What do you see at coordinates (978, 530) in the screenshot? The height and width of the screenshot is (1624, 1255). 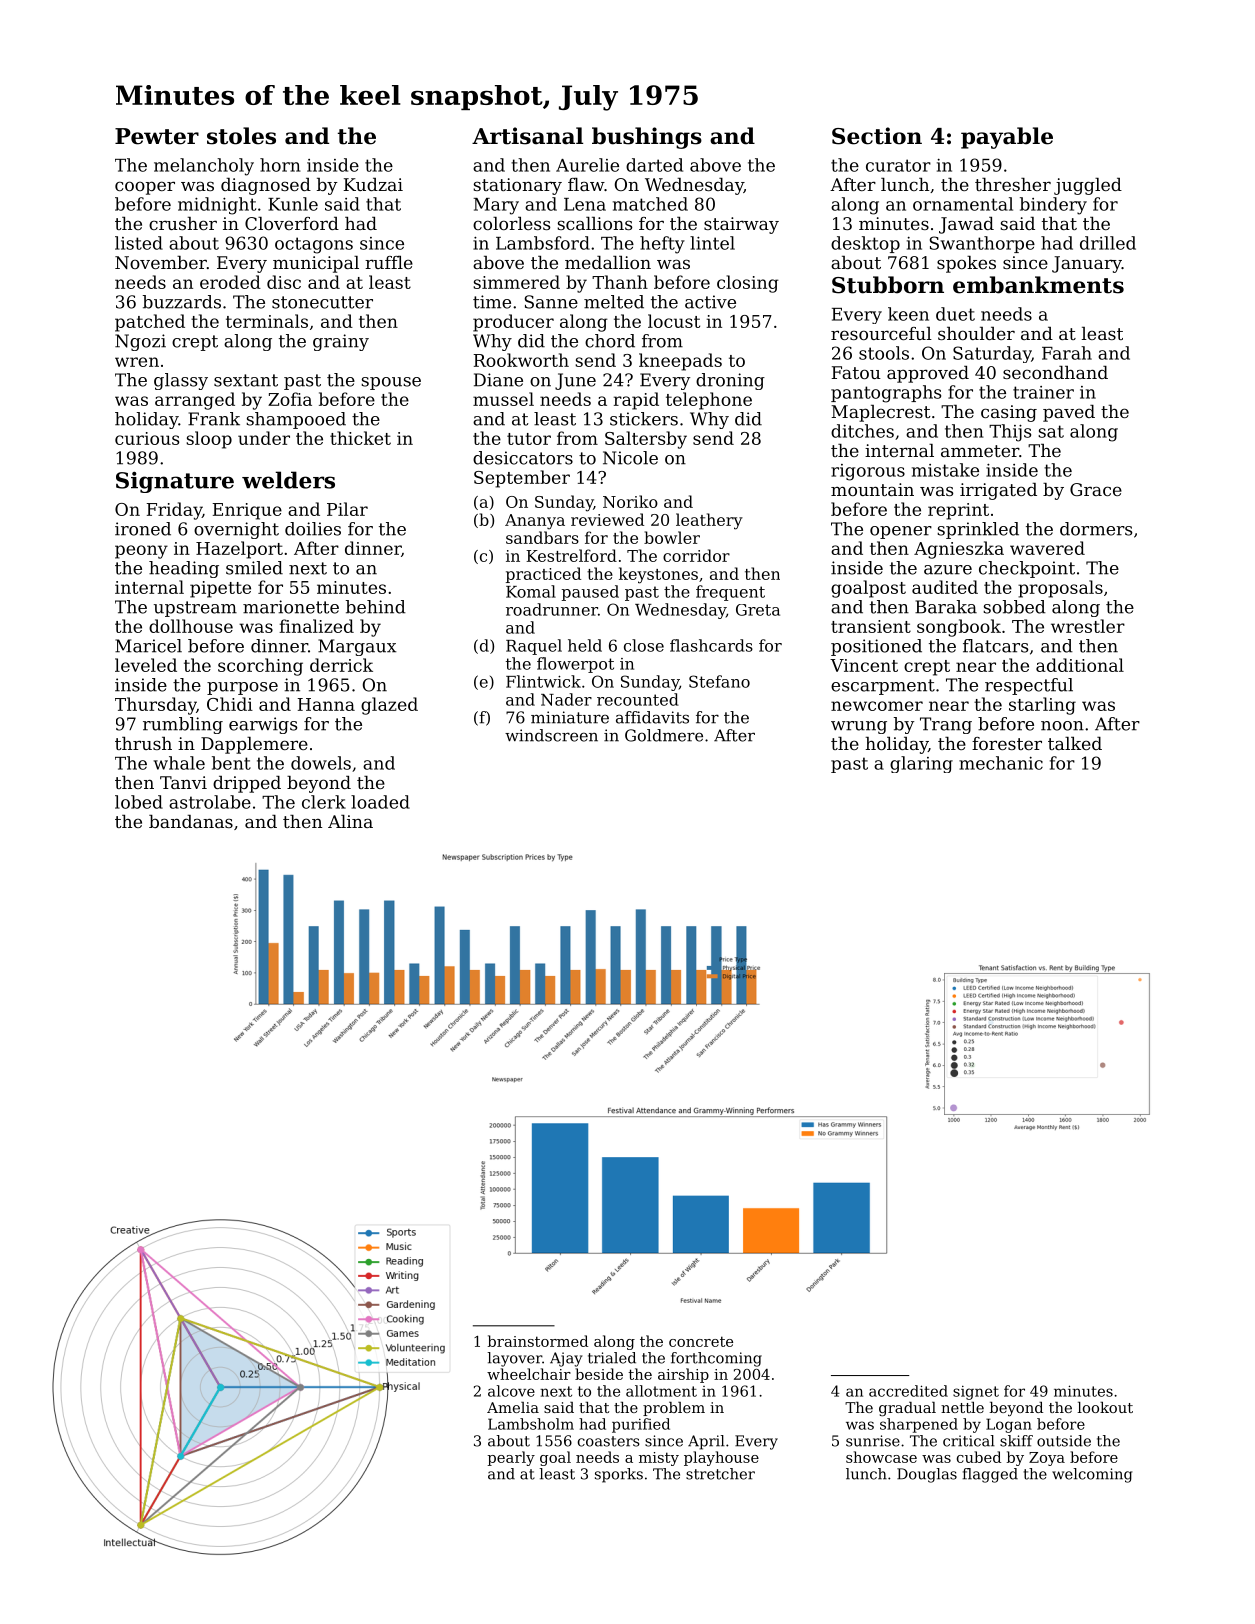 I see `sprinkled` at bounding box center [978, 530].
